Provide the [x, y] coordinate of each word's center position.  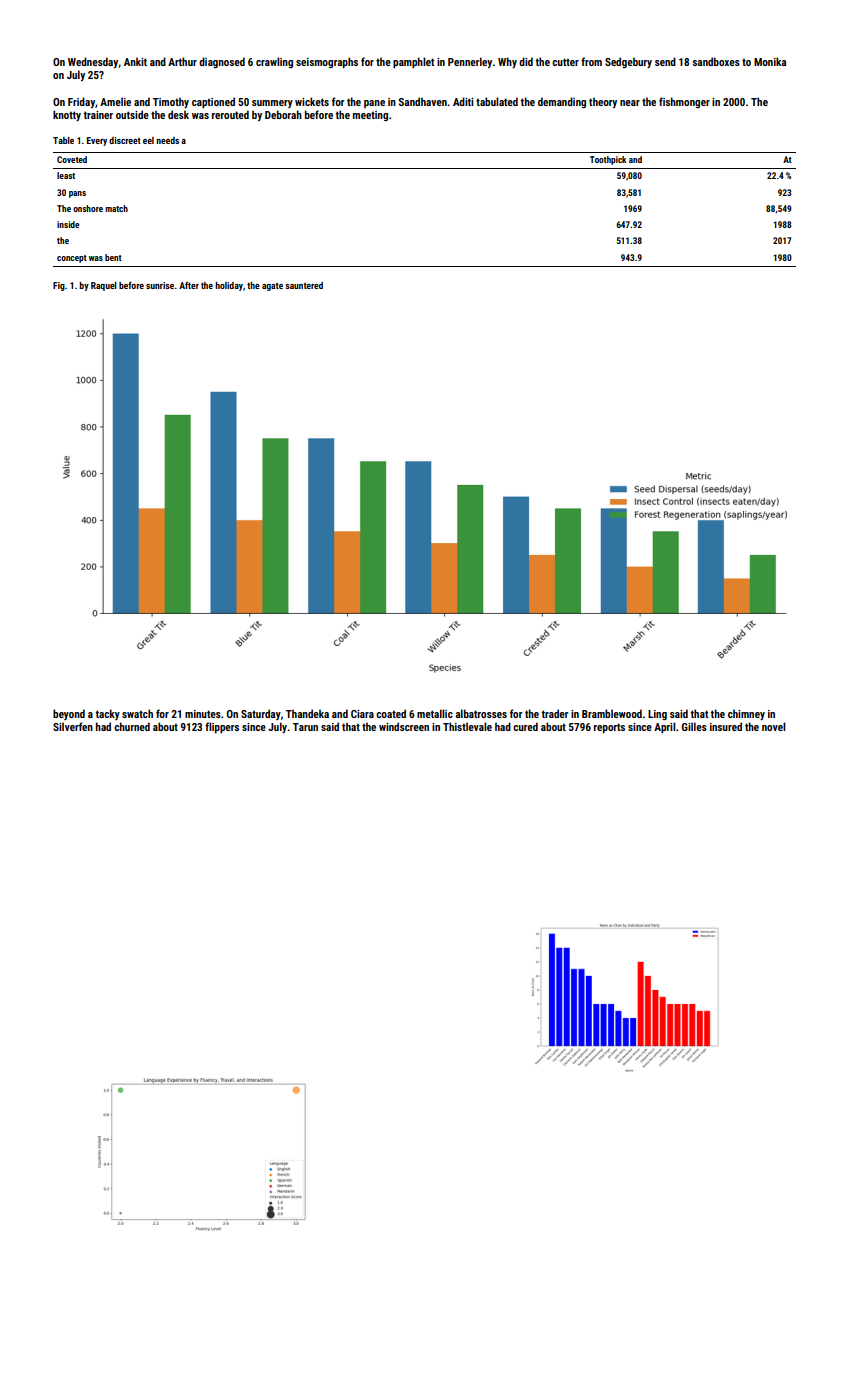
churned [132, 726]
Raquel [104, 286]
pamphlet [413, 63]
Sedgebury [628, 62]
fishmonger [684, 102]
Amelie [115, 101]
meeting [370, 116]
